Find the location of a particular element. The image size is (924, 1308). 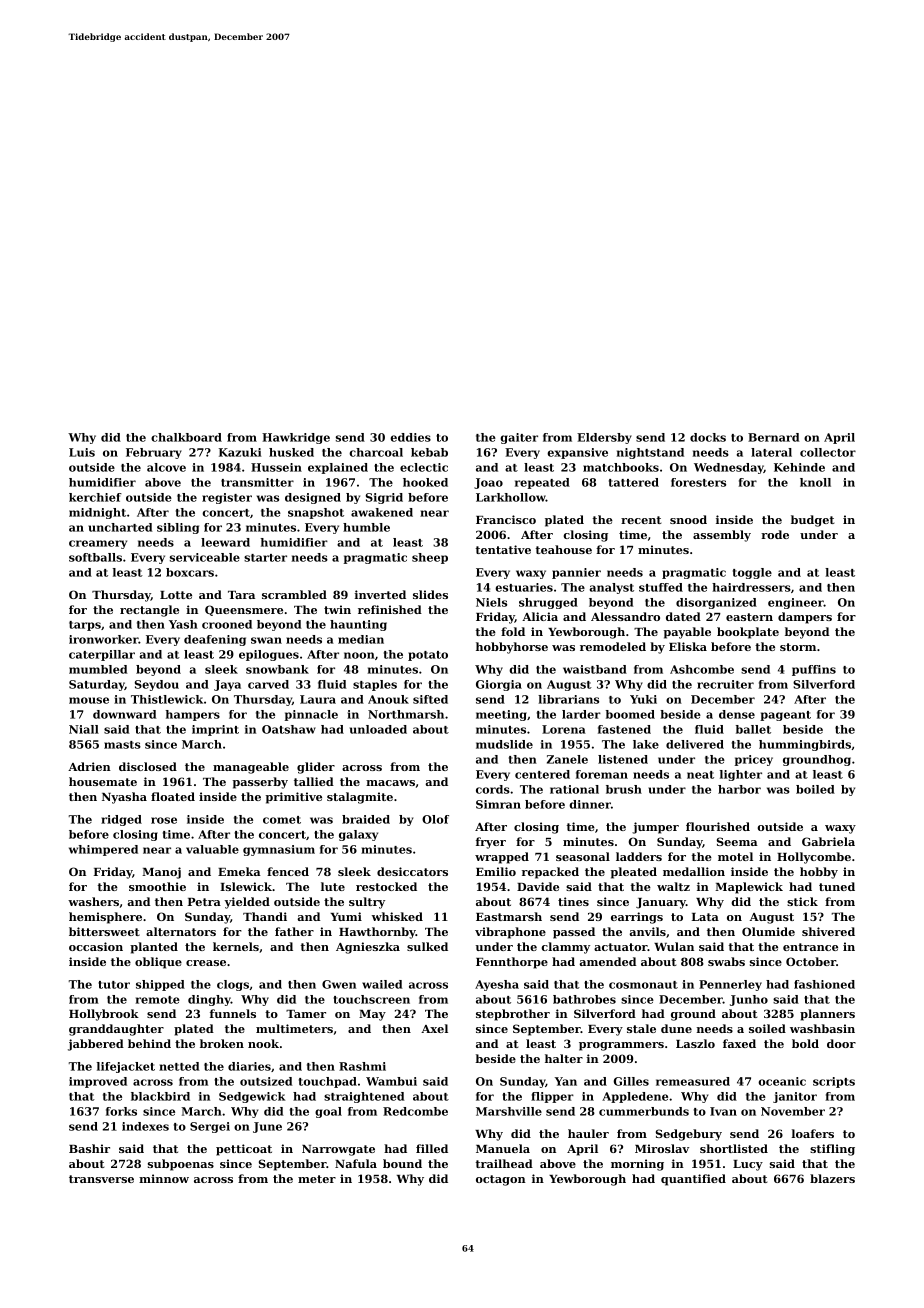

chalkboard is located at coordinates (186, 437).
